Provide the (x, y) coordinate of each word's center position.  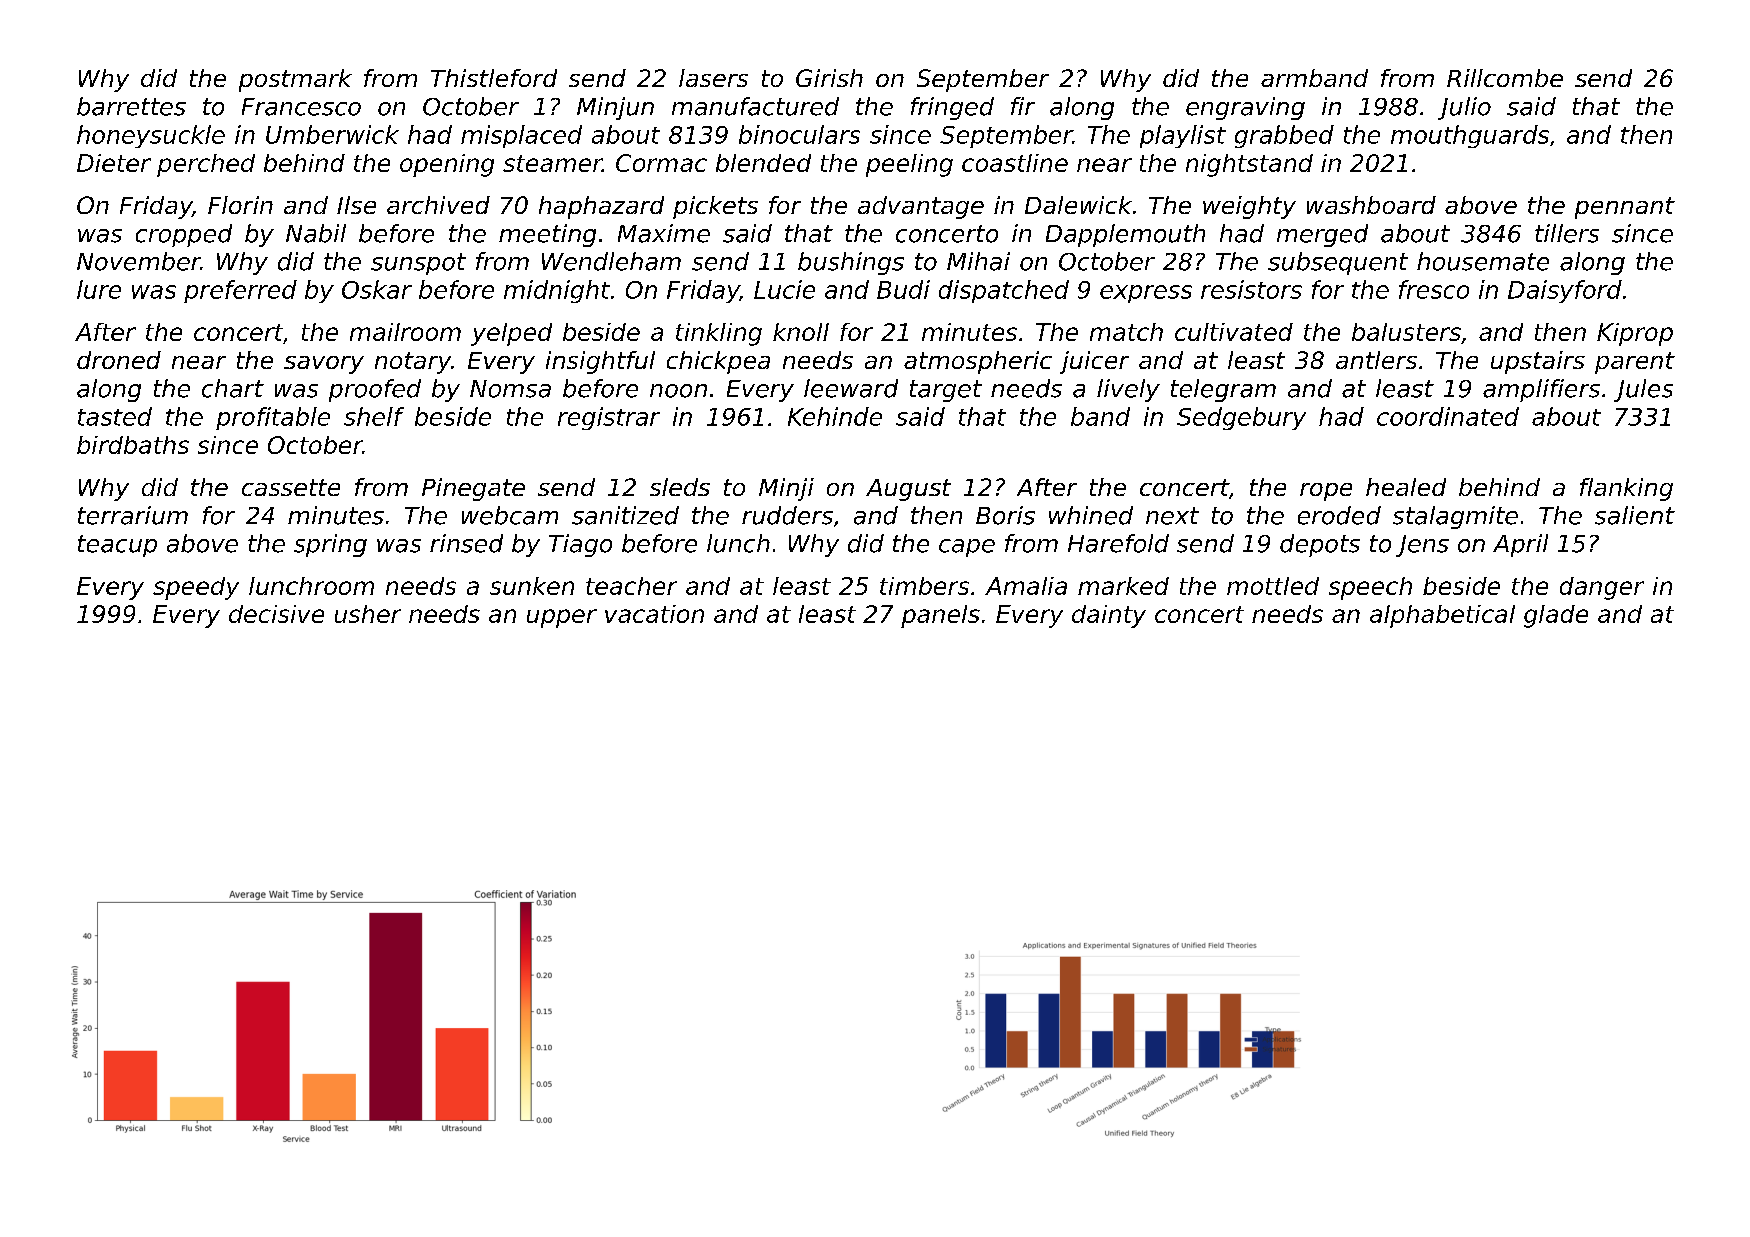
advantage (921, 207)
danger (1602, 588)
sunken (532, 586)
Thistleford (494, 78)
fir (1023, 106)
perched (206, 165)
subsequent (1338, 263)
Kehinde (835, 416)
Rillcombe (1505, 78)
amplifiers (1541, 390)
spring (330, 545)
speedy (196, 588)
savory (324, 365)
